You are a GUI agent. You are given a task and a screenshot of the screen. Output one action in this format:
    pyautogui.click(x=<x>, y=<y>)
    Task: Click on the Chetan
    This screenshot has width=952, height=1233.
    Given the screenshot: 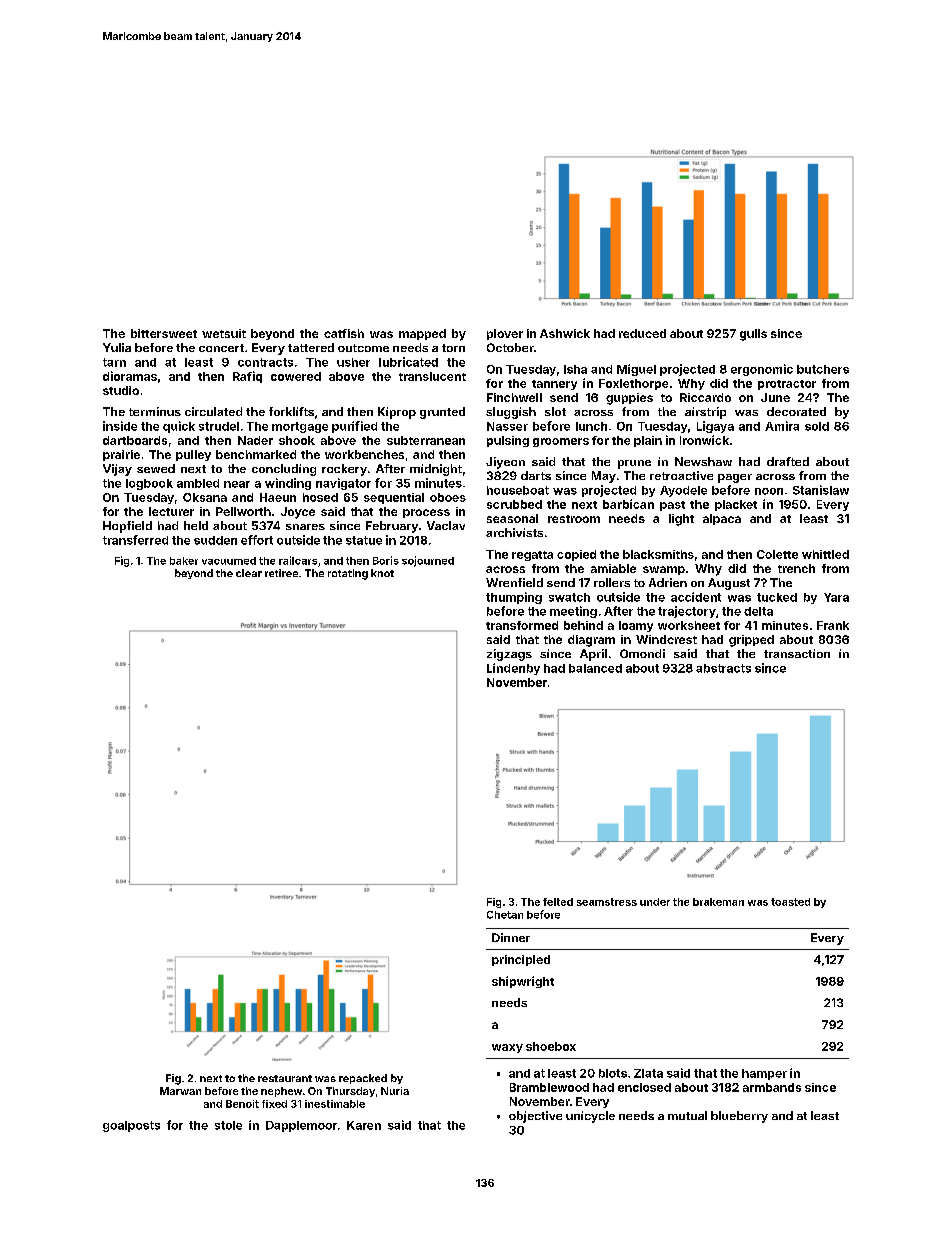 What is the action you would take?
    pyautogui.click(x=505, y=915)
